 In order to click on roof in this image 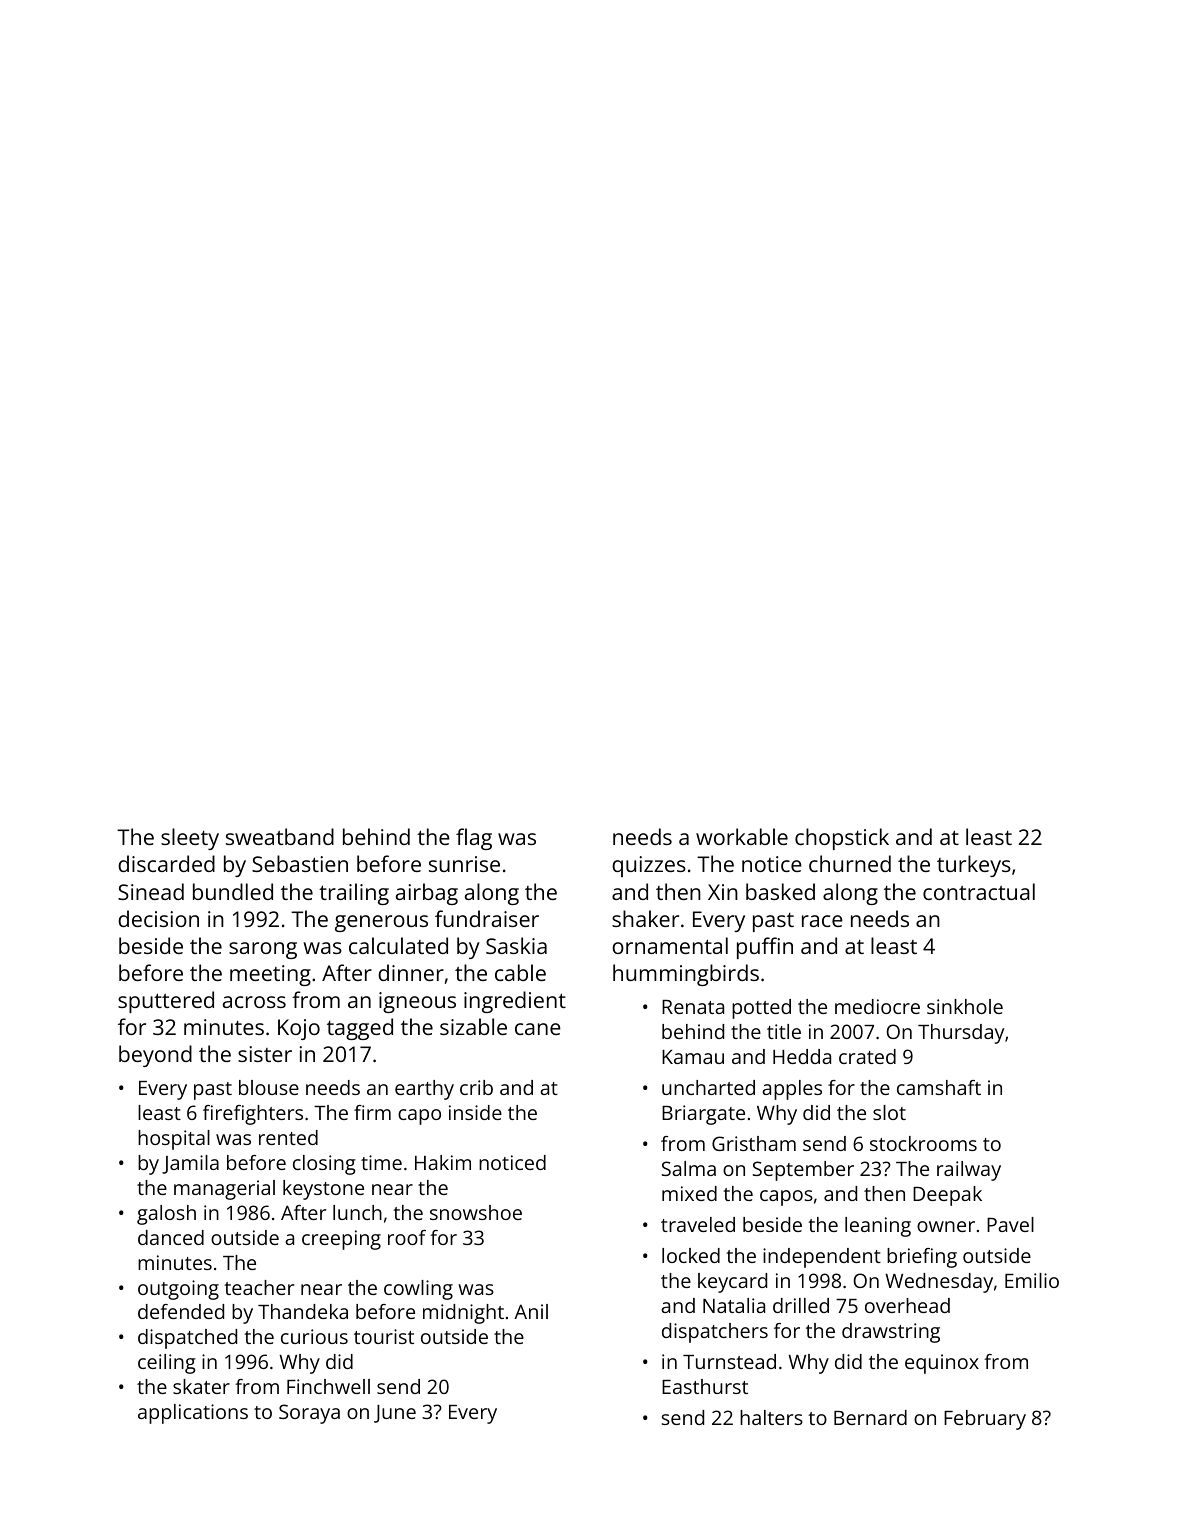, I will do `click(407, 1237)`.
